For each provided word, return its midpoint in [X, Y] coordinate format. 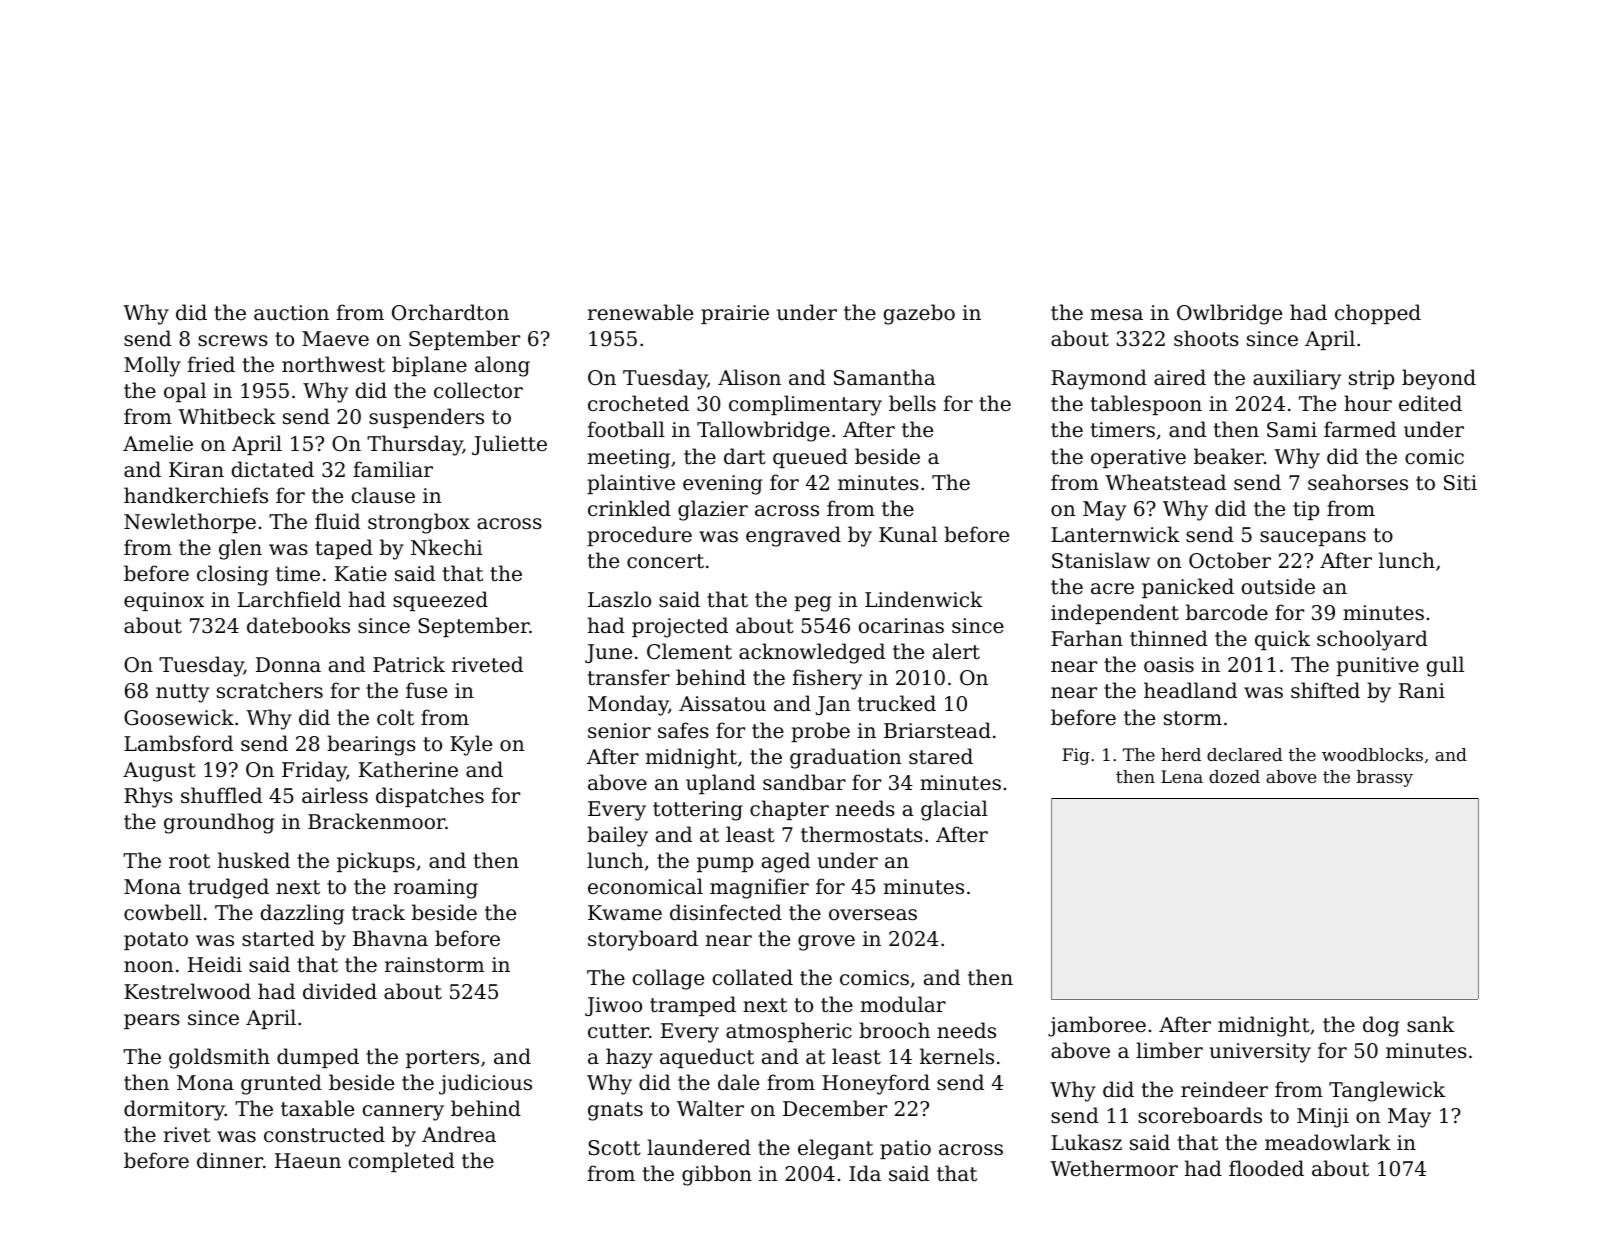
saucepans [1313, 538]
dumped [318, 1058]
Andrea [459, 1134]
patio [905, 1149]
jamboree [1097, 1026]
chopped [1378, 314]
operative [1138, 458]
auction [291, 313]
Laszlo [619, 599]
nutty [182, 693]
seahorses [1358, 482]
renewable [640, 312]
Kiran [196, 469]
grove [826, 943]
